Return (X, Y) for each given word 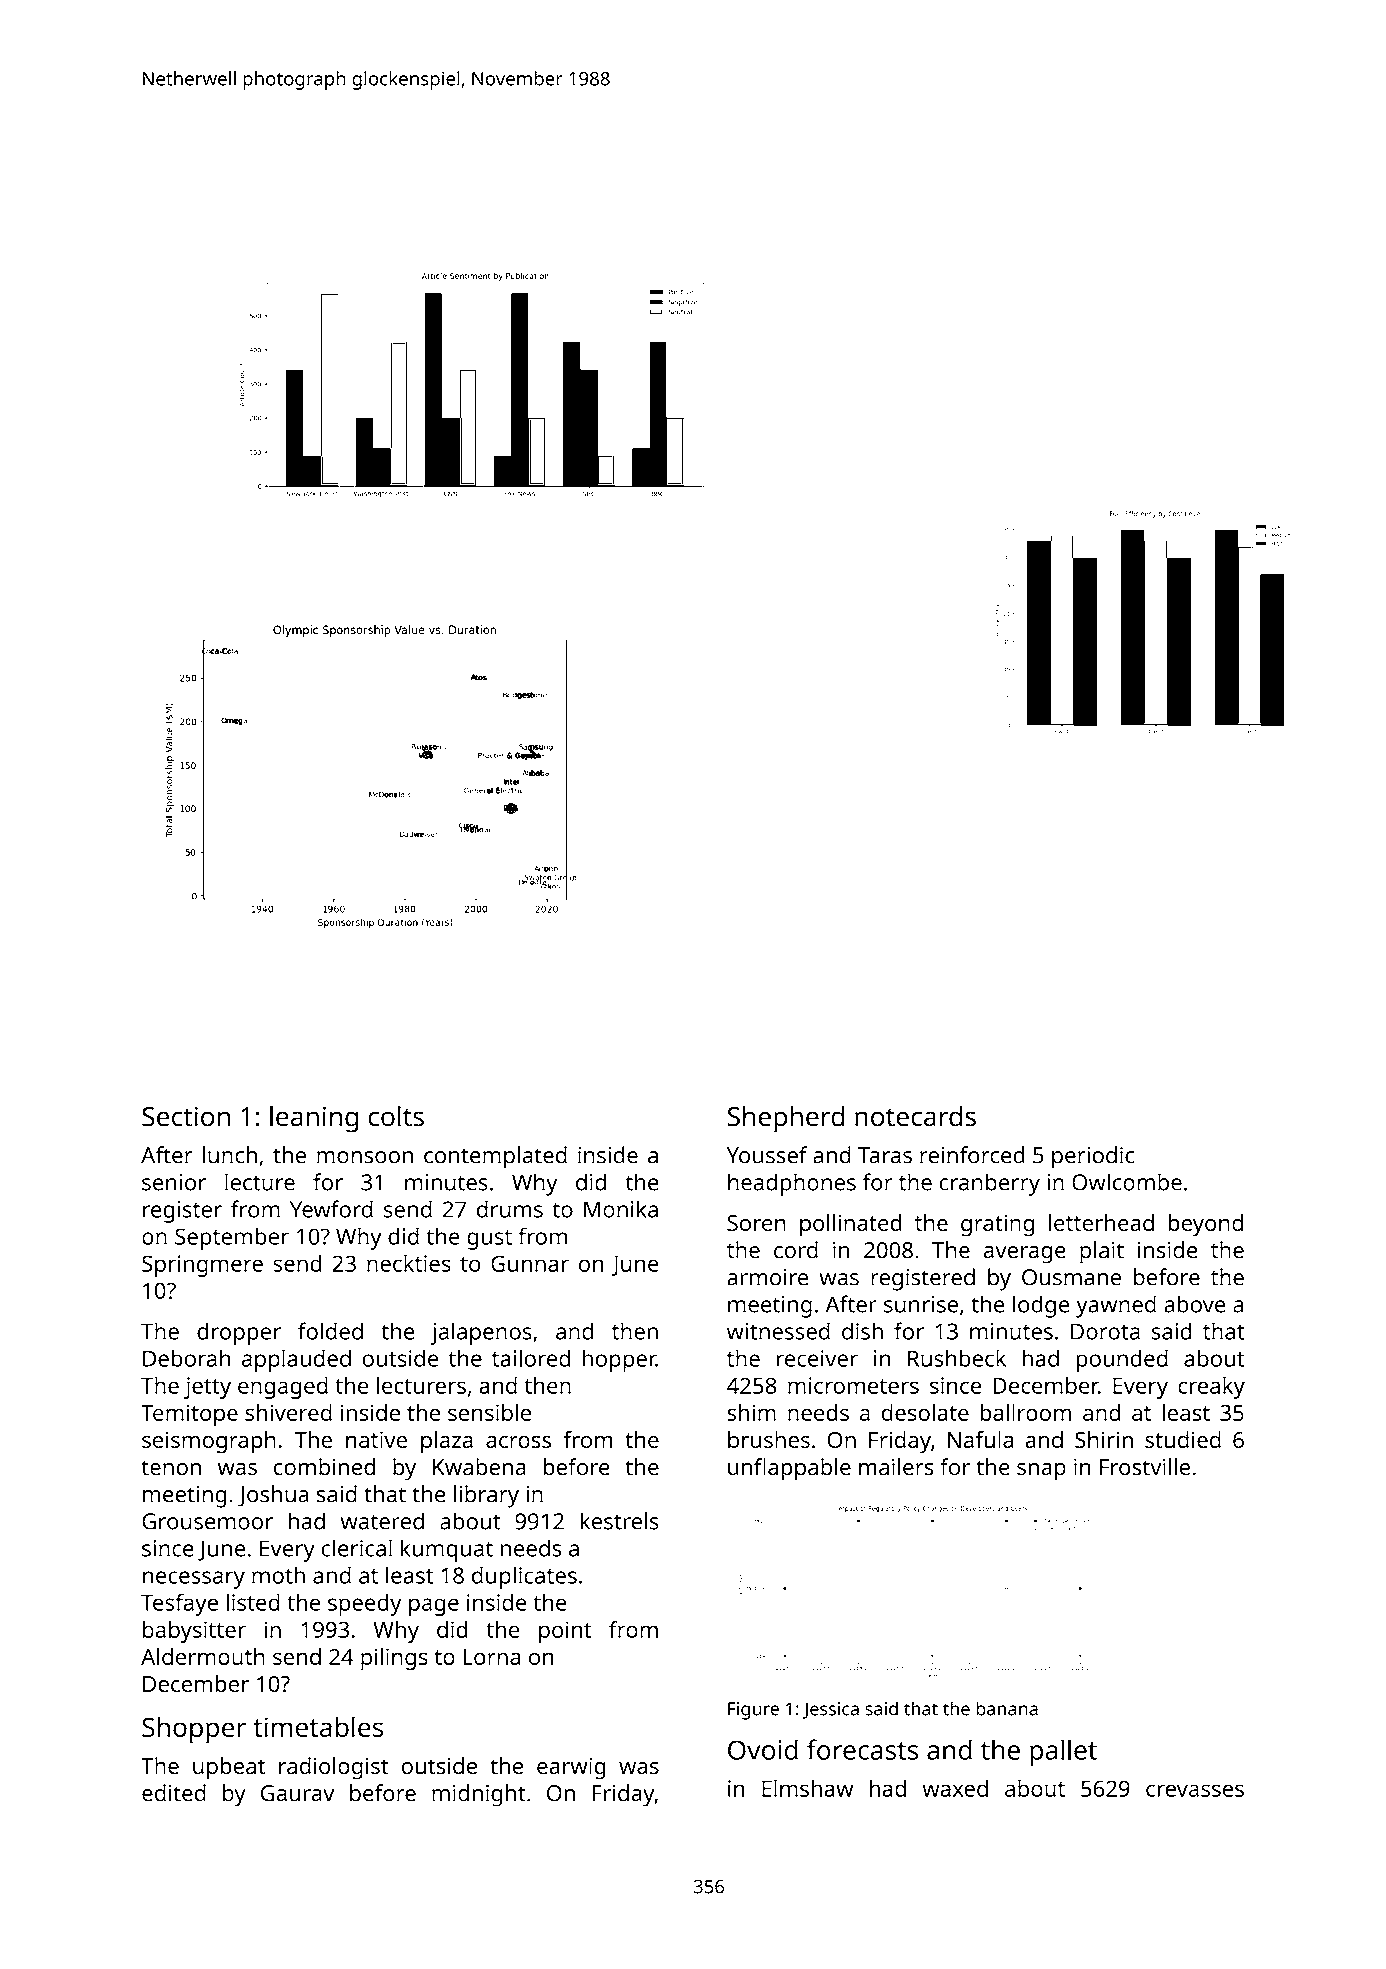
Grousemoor (207, 1521)
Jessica (831, 1710)
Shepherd (786, 1119)
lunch (230, 1155)
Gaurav (297, 1793)
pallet (1063, 1752)
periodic (1093, 1157)
